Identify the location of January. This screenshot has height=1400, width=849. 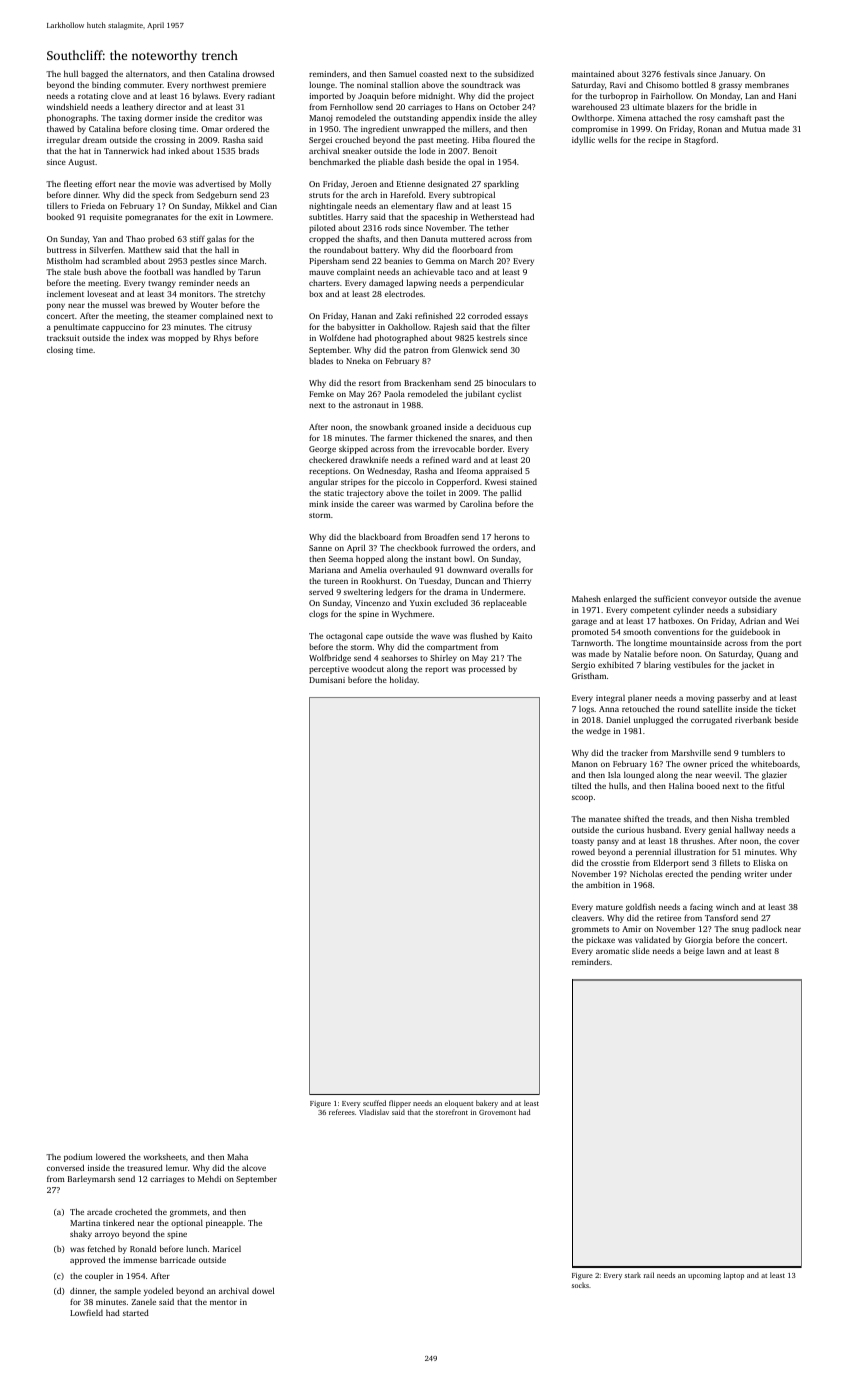
(734, 75).
